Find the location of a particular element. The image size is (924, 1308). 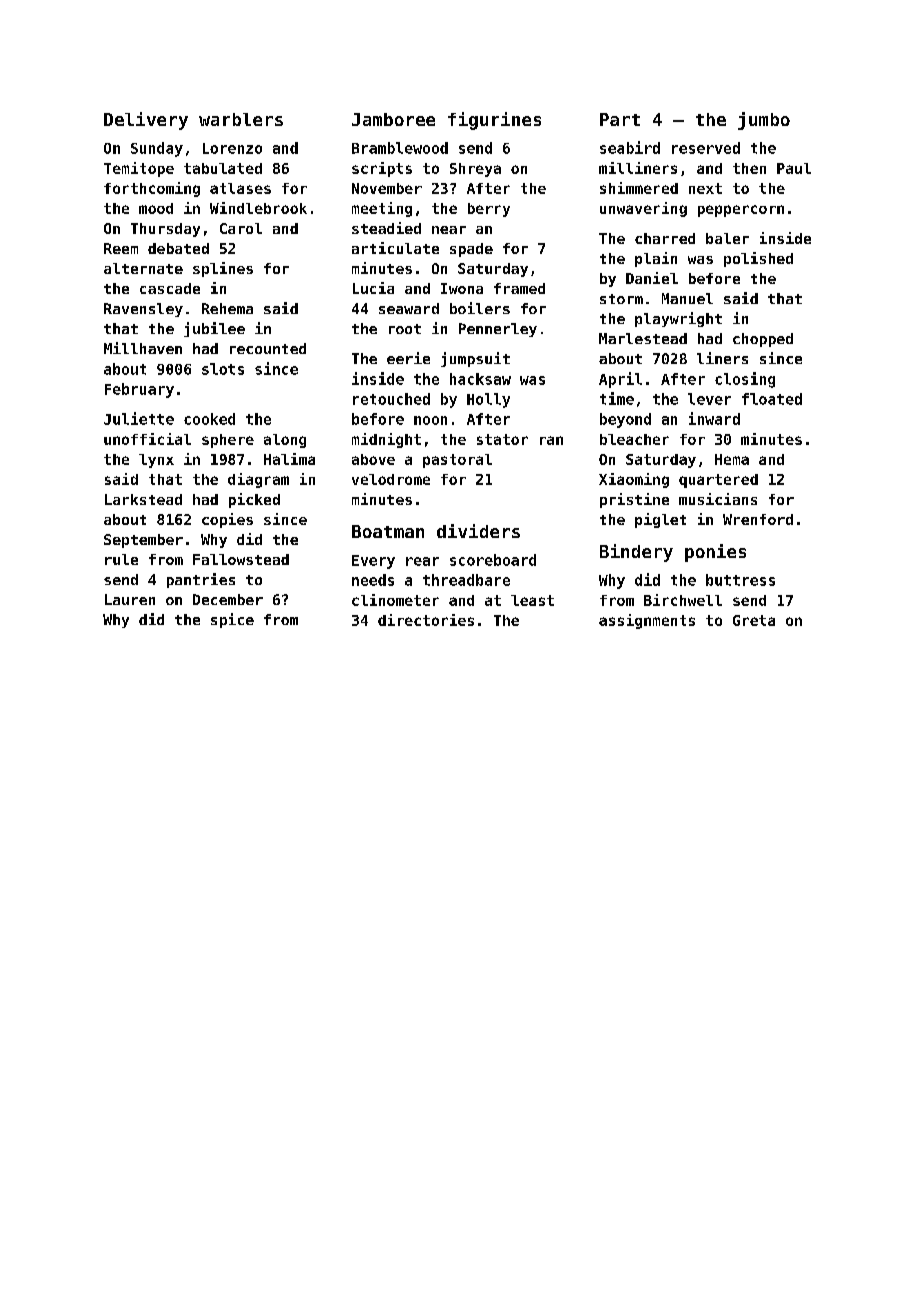

jumbo is located at coordinates (764, 121).
